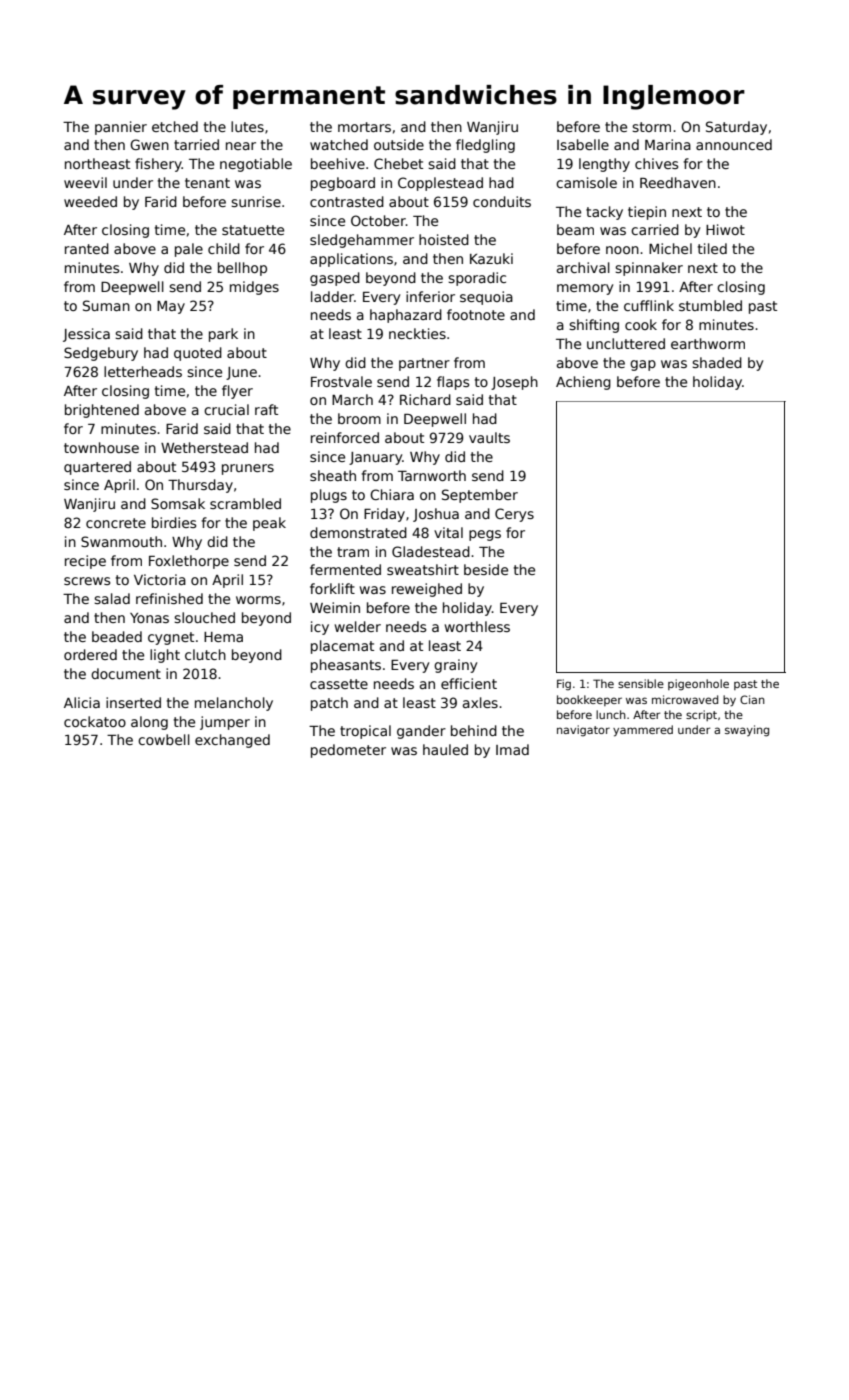  I want to click on uncluttered, so click(626, 343).
